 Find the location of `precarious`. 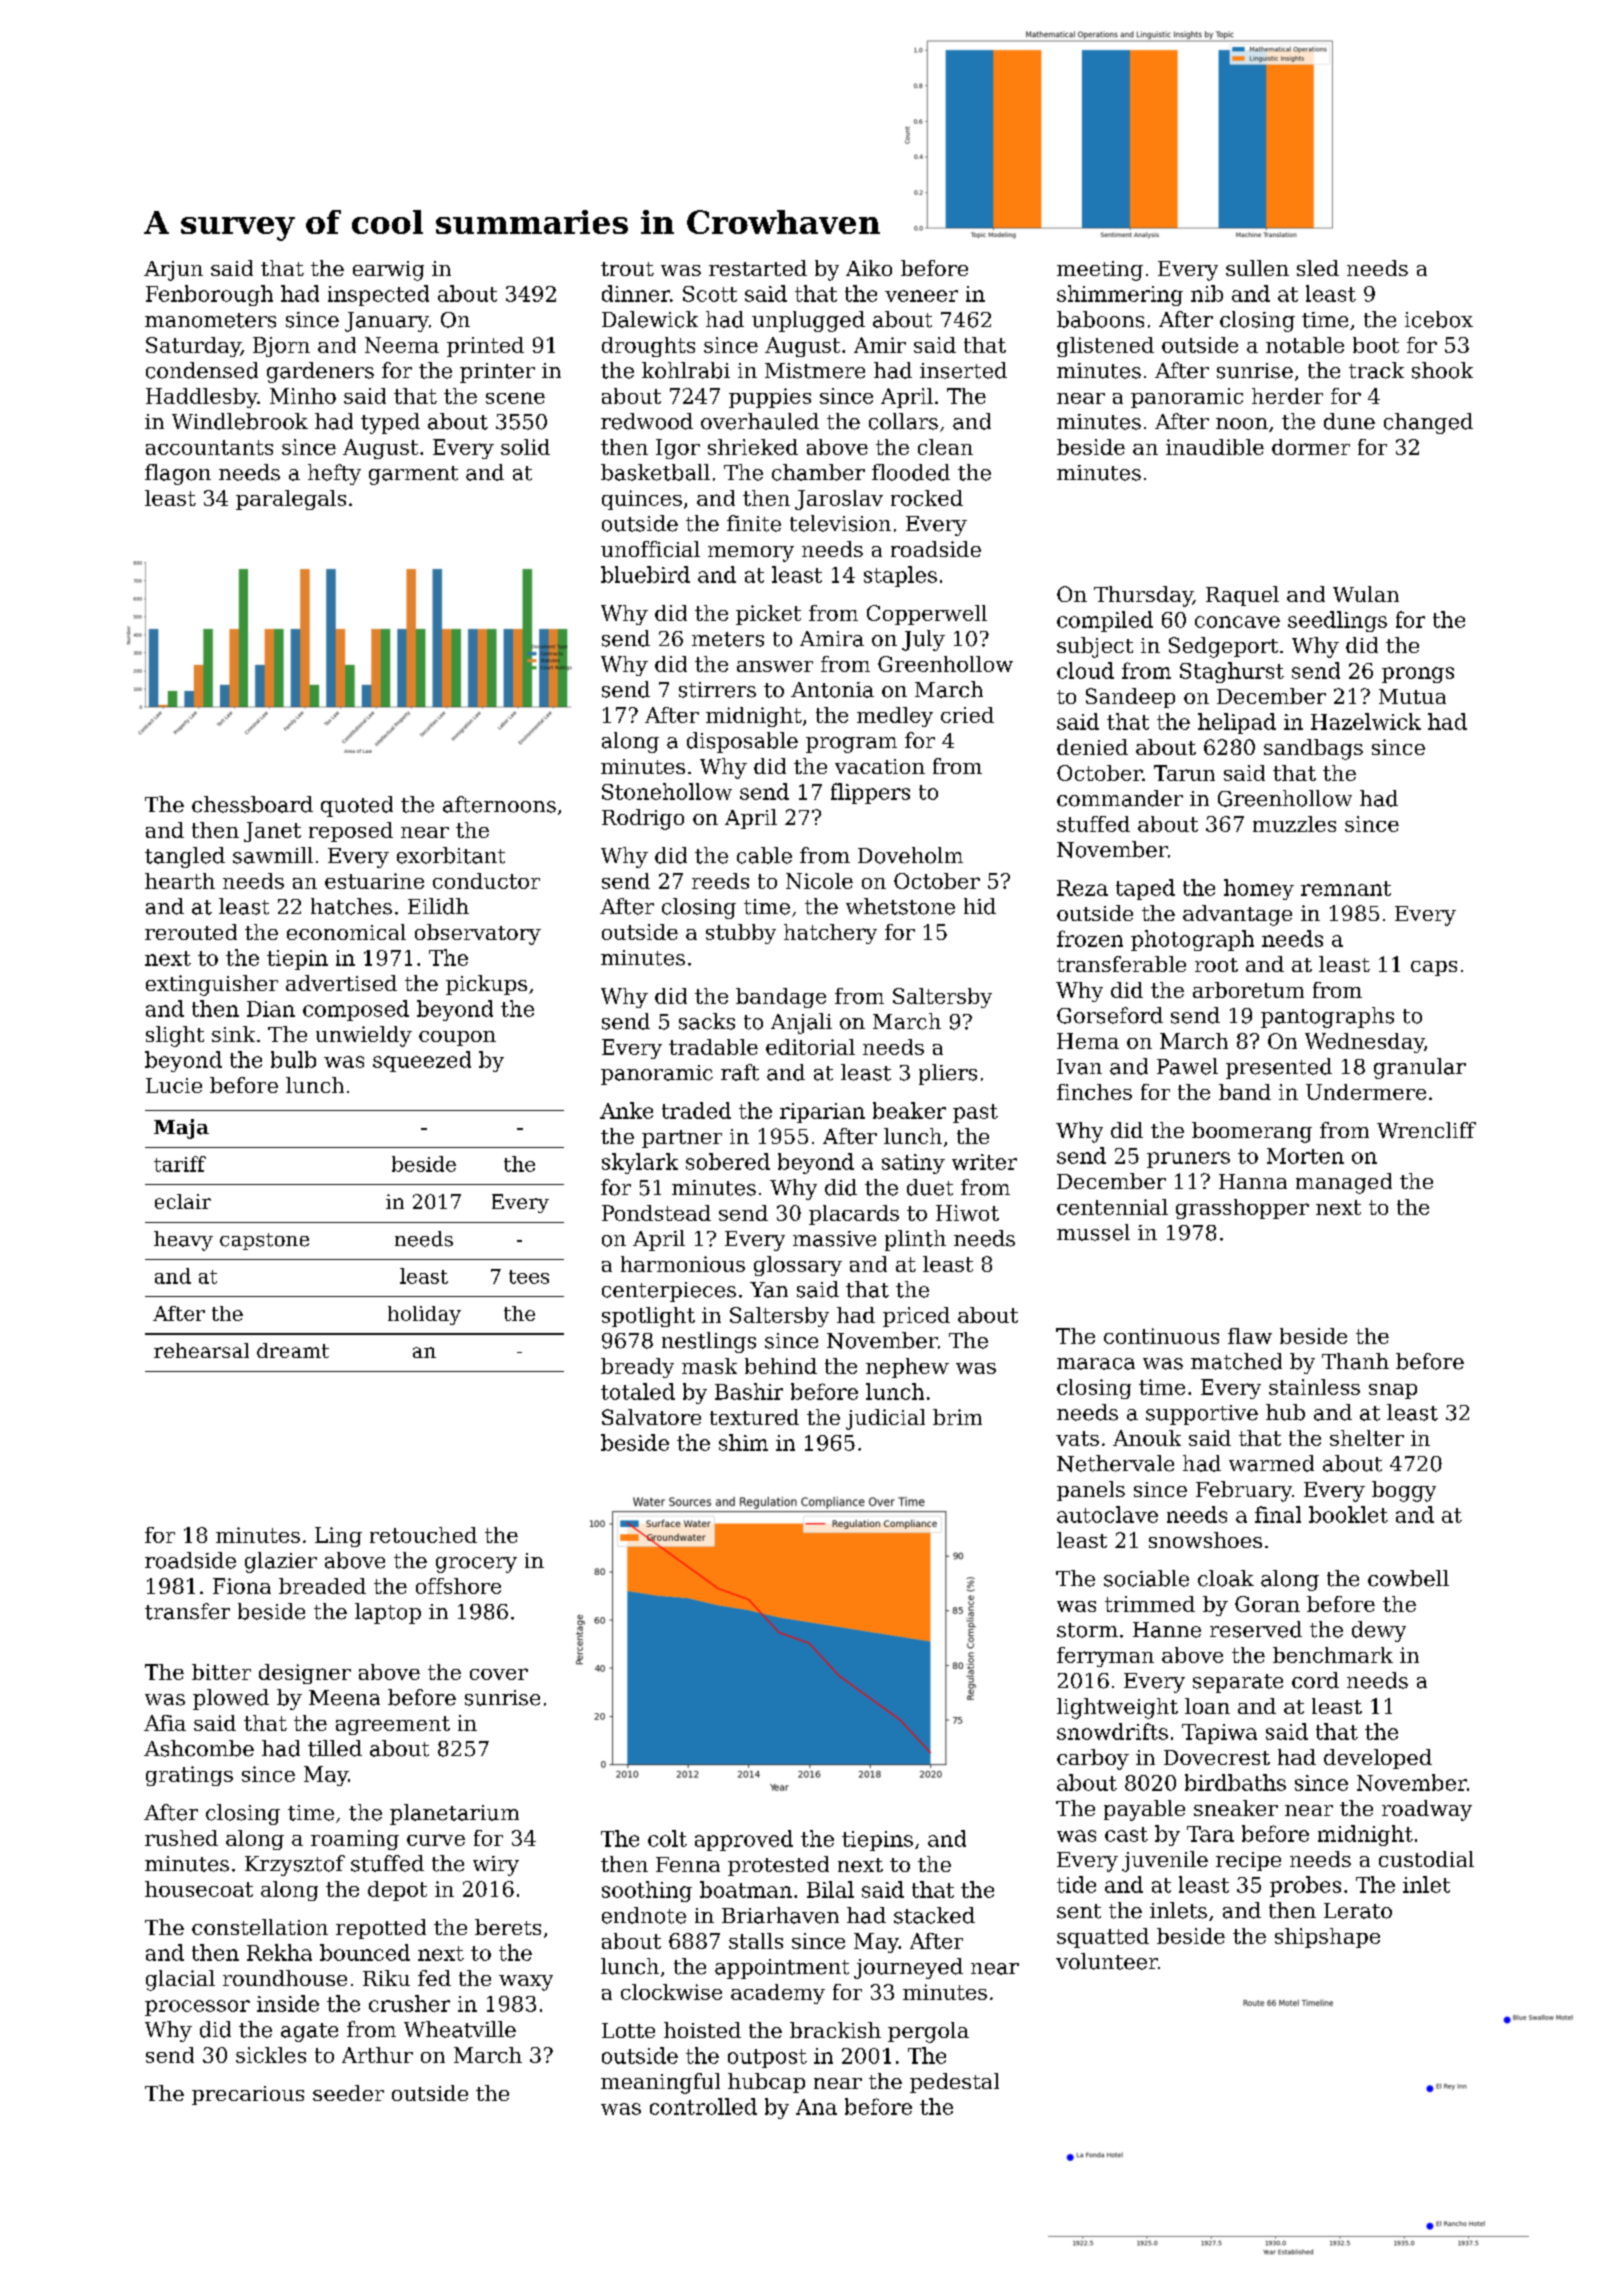

precarious is located at coordinates (248, 2095).
